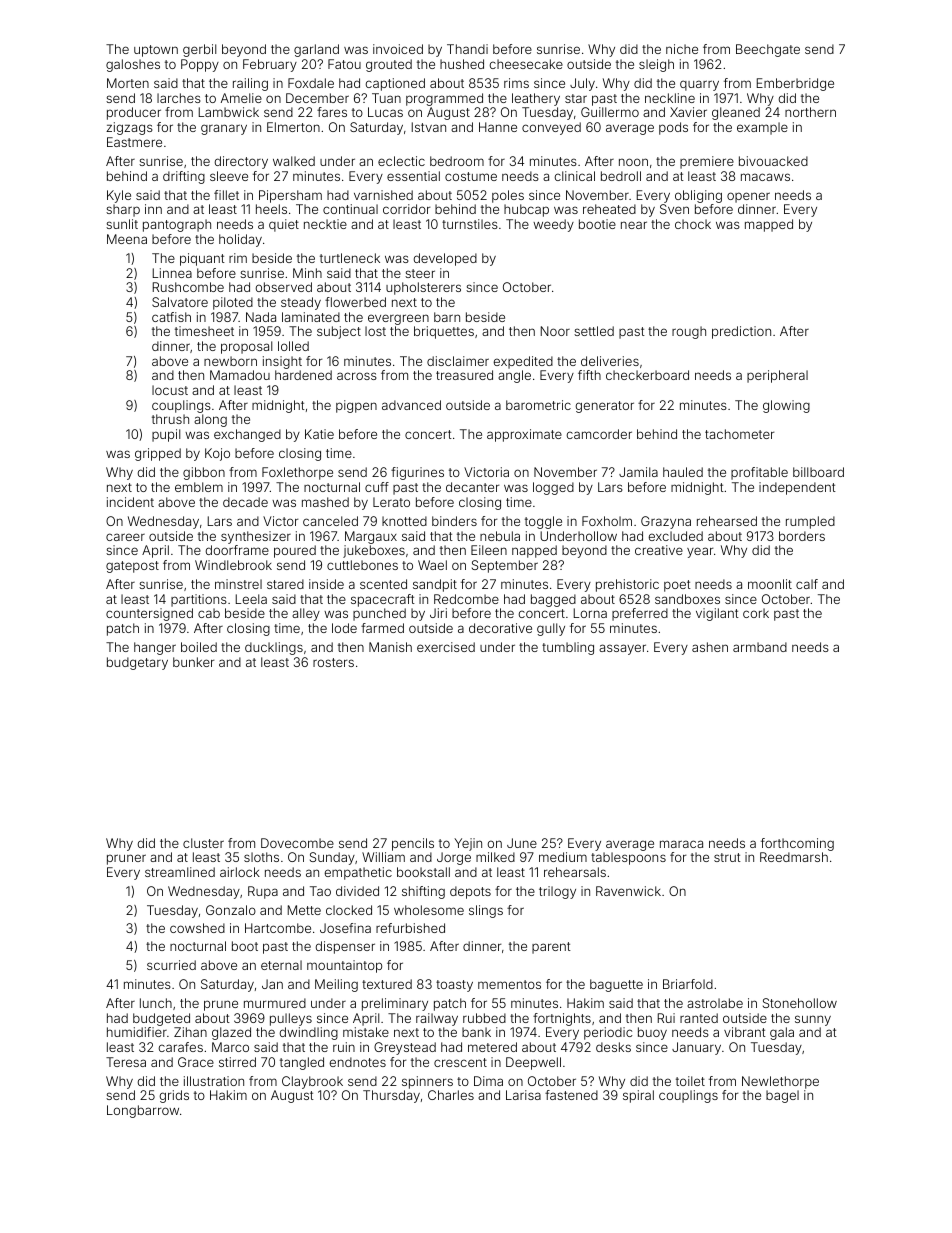 This image has width=952, height=1233. I want to click on armband, so click(760, 647).
